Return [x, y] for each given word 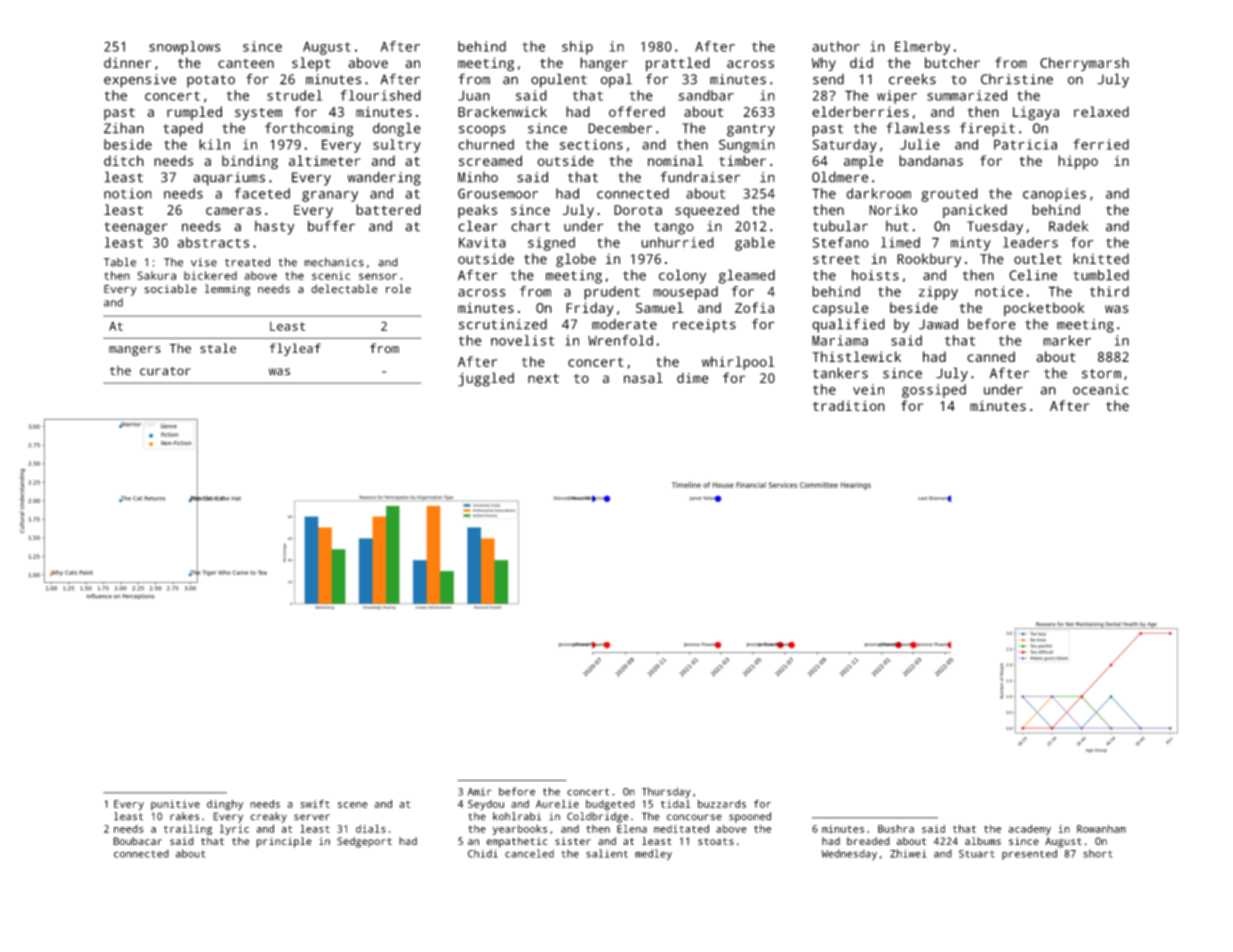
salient [607, 853]
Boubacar [137, 841]
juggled [486, 379]
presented [1029, 854]
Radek [1068, 226]
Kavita [482, 242]
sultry [397, 146]
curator [165, 371]
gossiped [934, 391]
